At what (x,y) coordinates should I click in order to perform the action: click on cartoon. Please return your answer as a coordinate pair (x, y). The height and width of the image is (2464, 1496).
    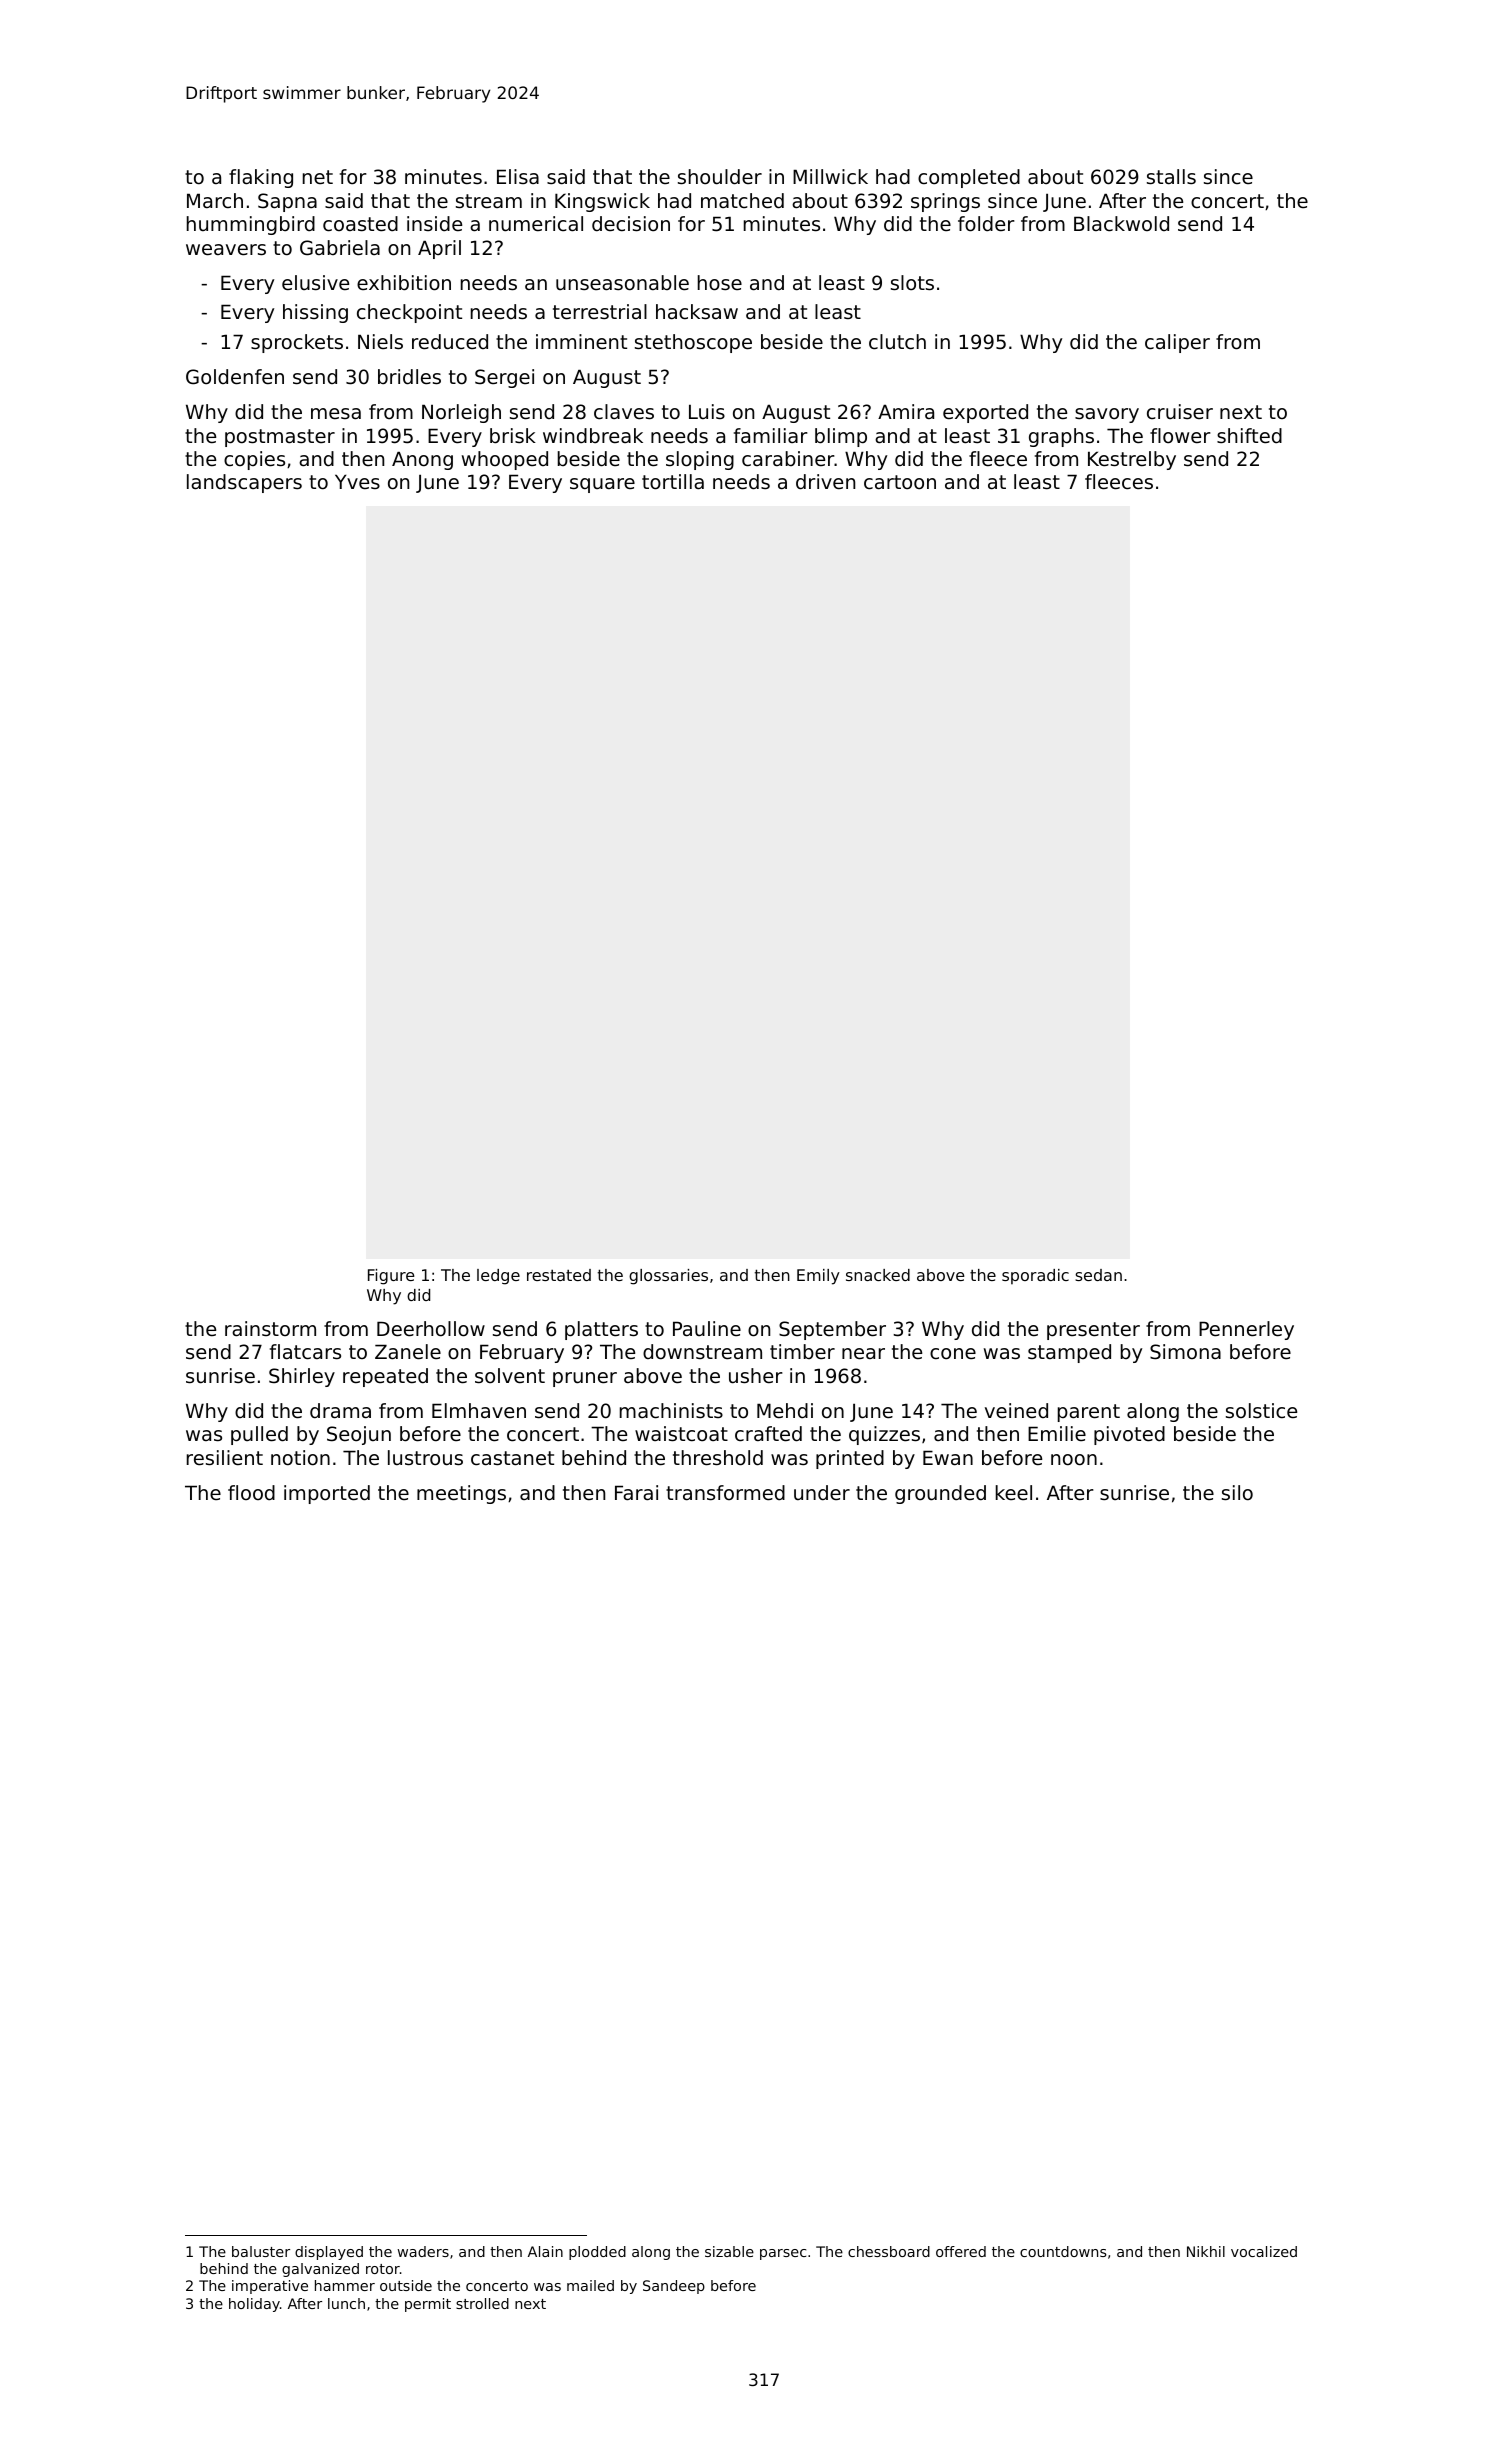
    Looking at the image, I should click on (900, 482).
